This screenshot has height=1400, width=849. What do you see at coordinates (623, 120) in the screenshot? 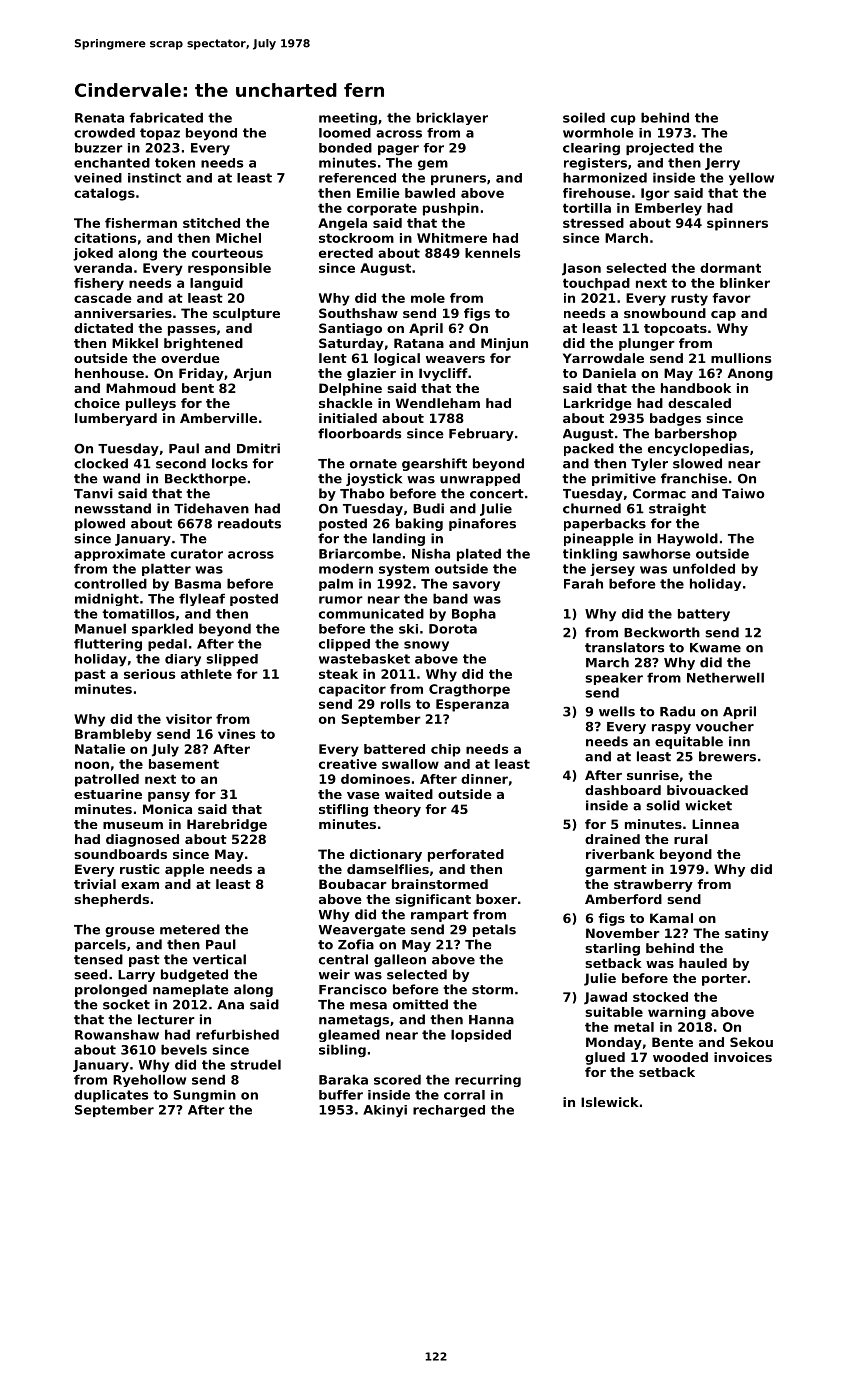
I see `cup` at bounding box center [623, 120].
